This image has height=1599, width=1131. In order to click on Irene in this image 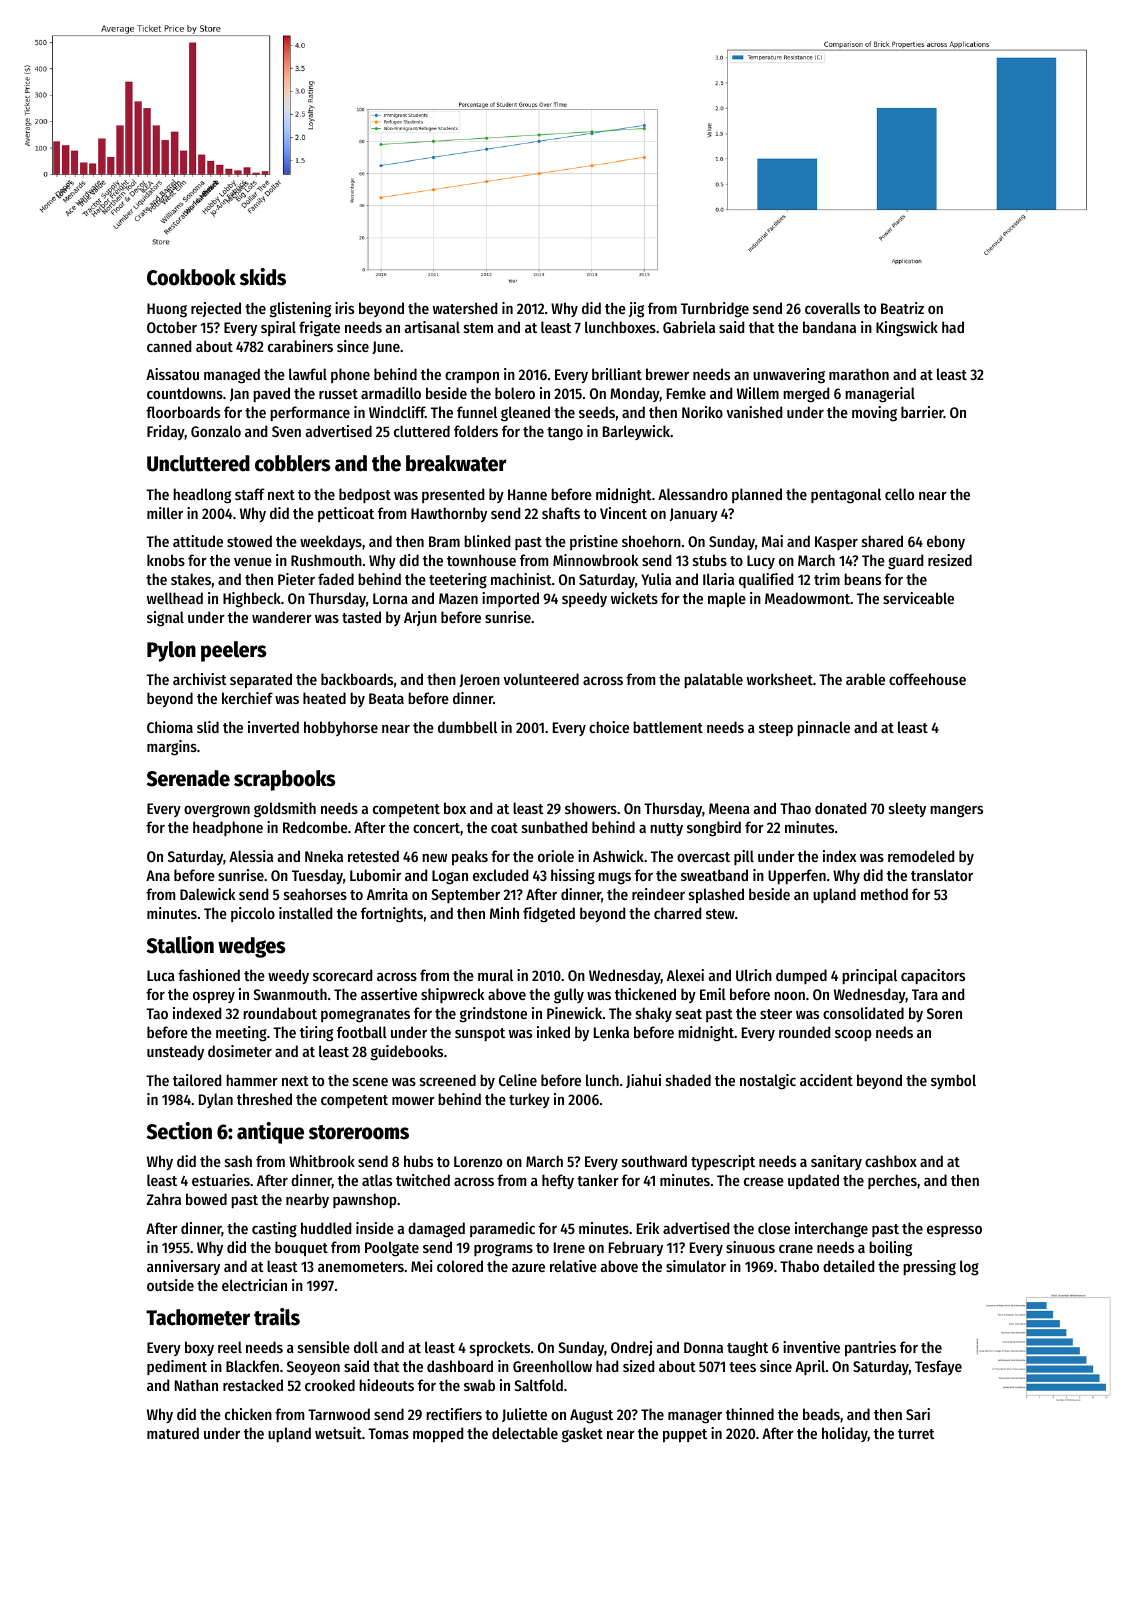, I will do `click(569, 1247)`.
